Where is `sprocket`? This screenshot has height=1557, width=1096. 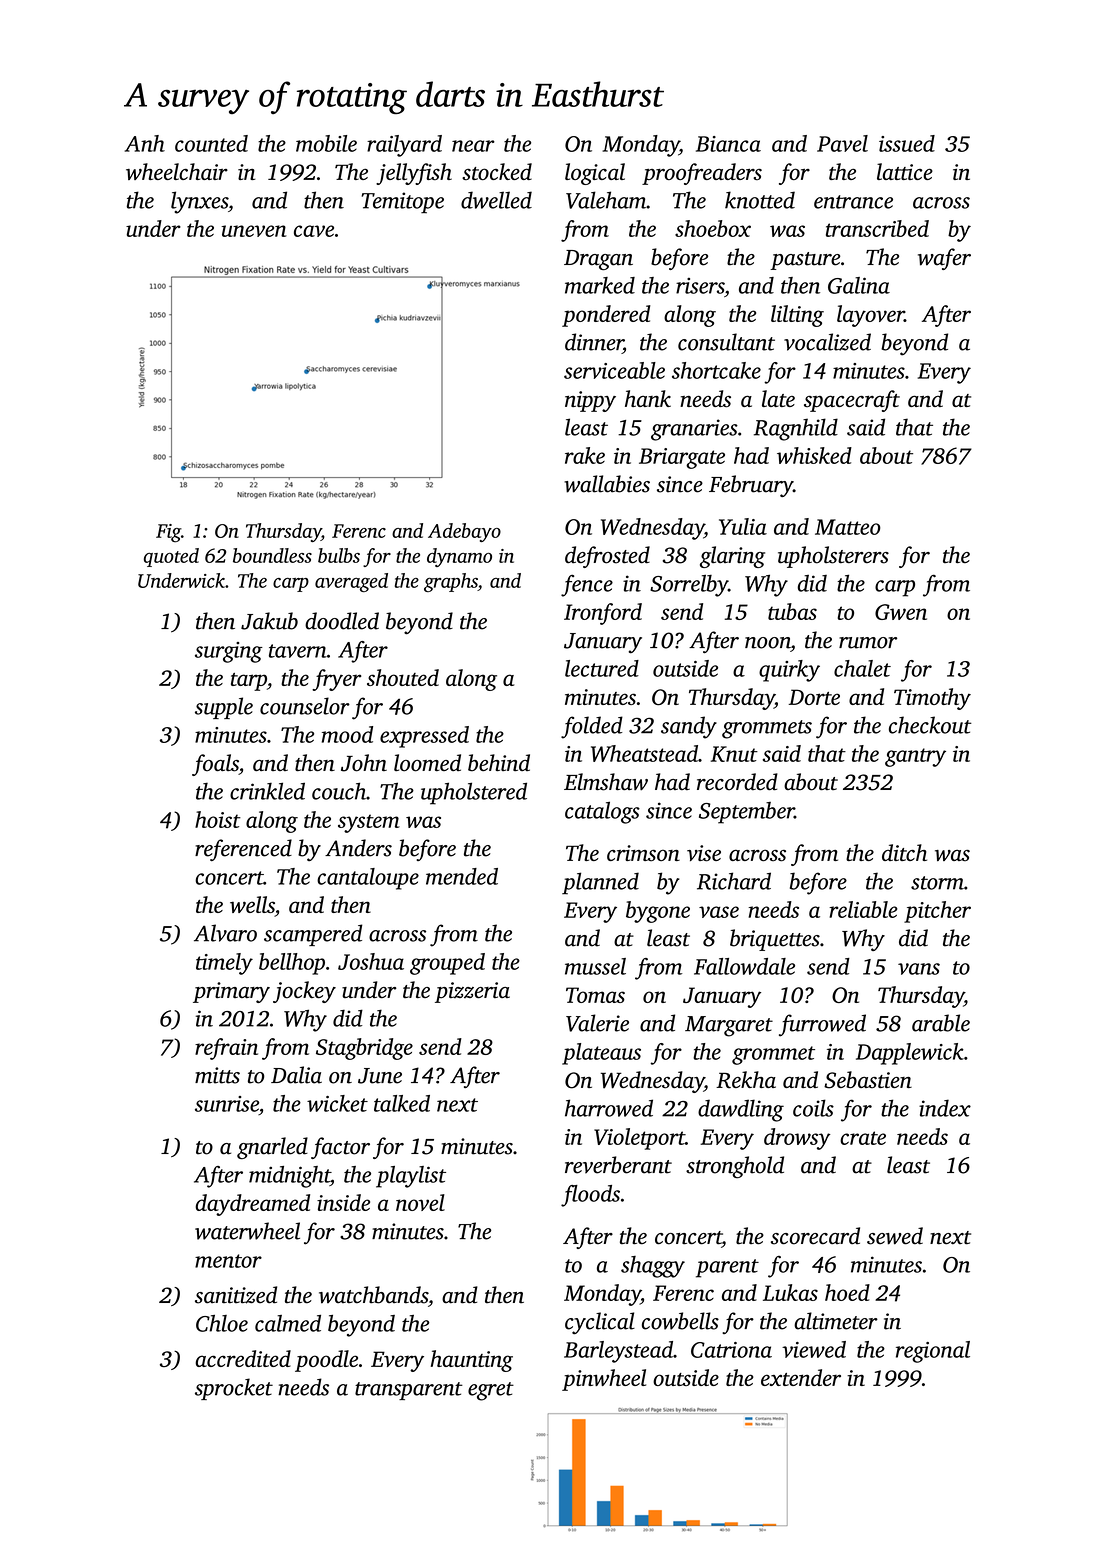 sprocket is located at coordinates (234, 1389).
